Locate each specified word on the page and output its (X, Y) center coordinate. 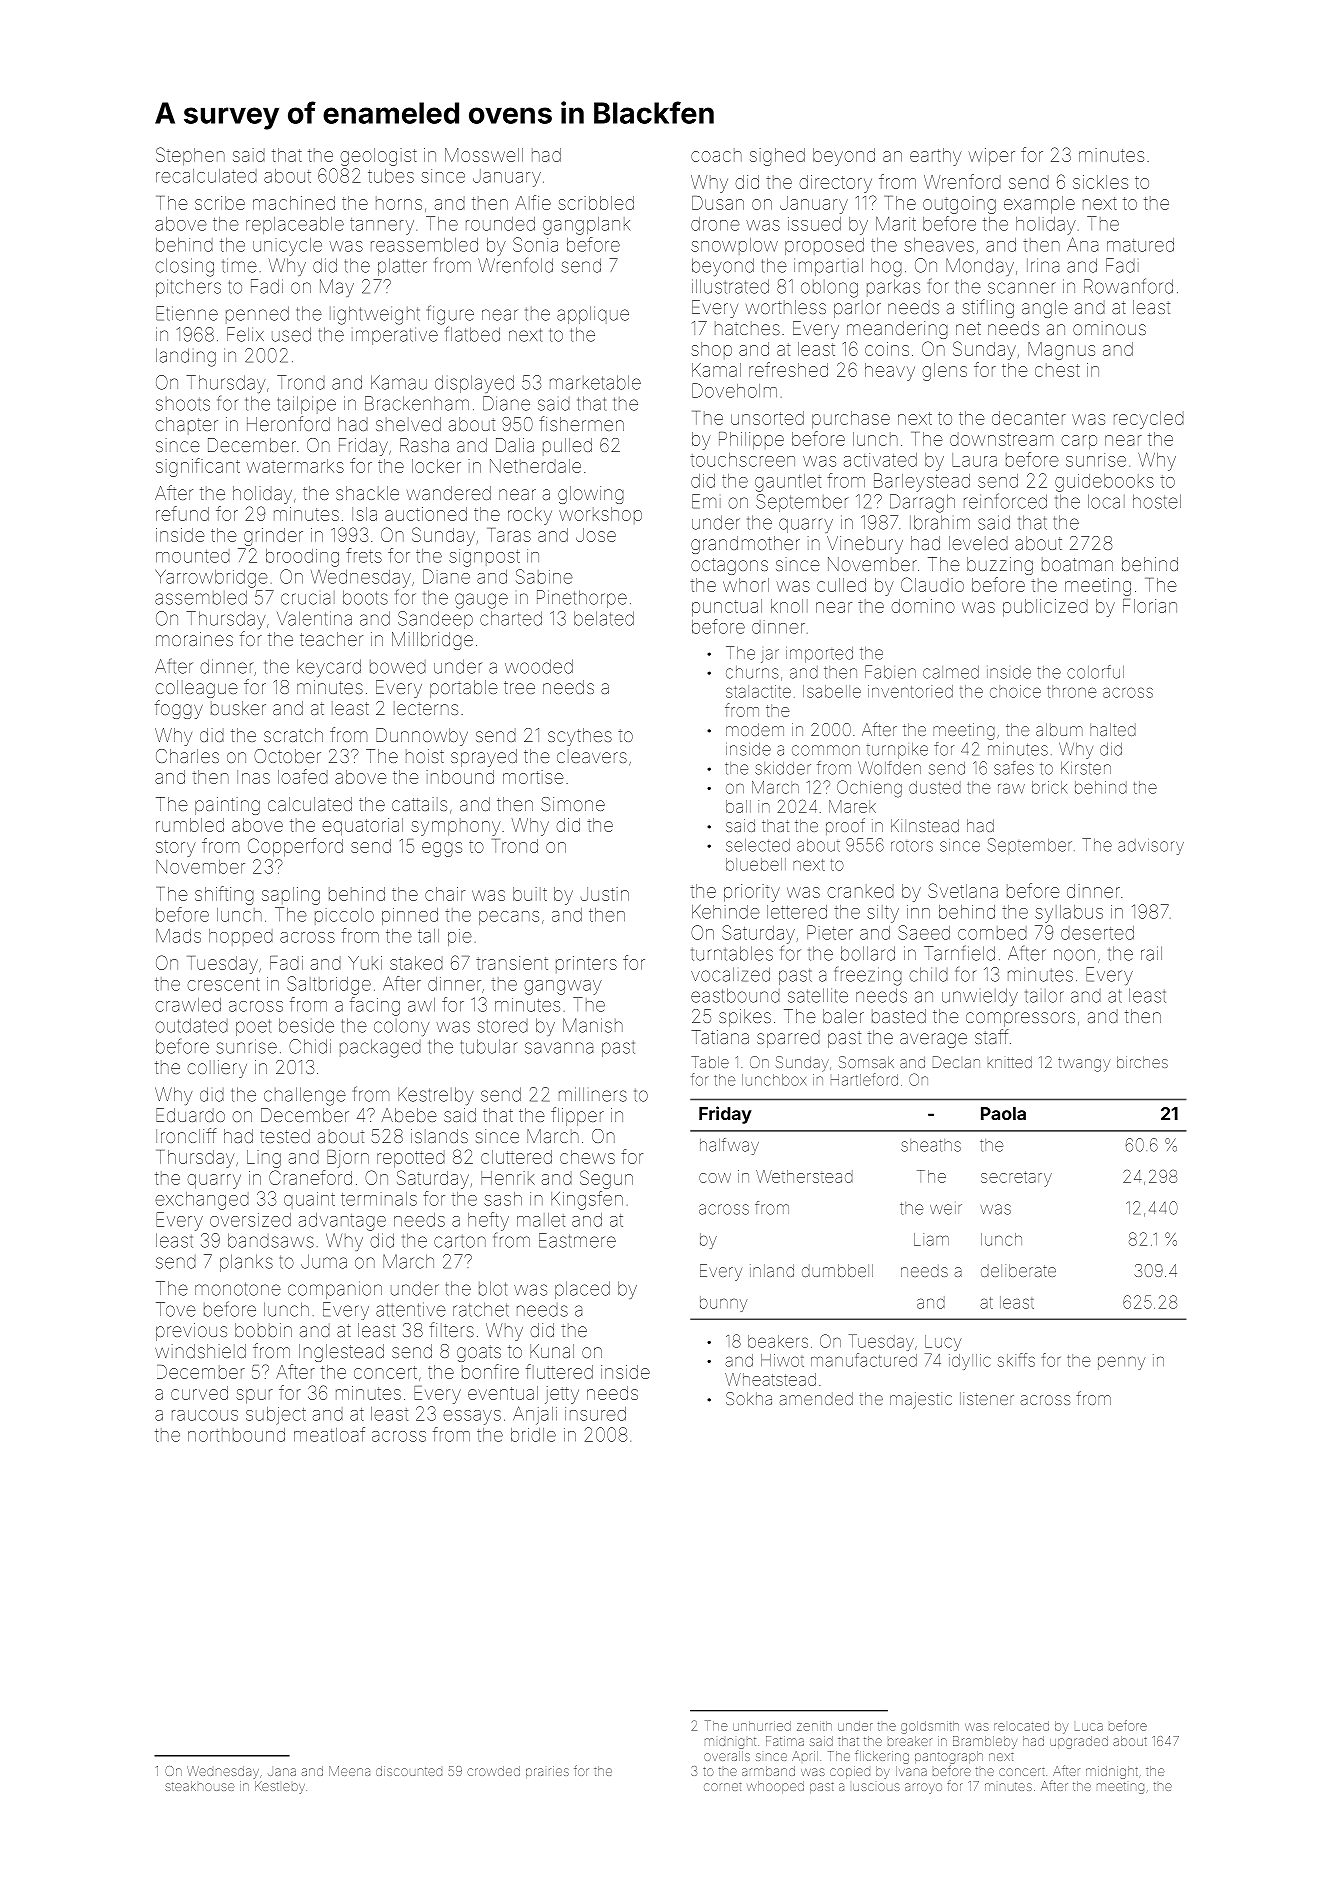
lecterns (426, 708)
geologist (378, 157)
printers (586, 964)
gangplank (586, 226)
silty (883, 914)
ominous (1109, 328)
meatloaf (329, 1434)
